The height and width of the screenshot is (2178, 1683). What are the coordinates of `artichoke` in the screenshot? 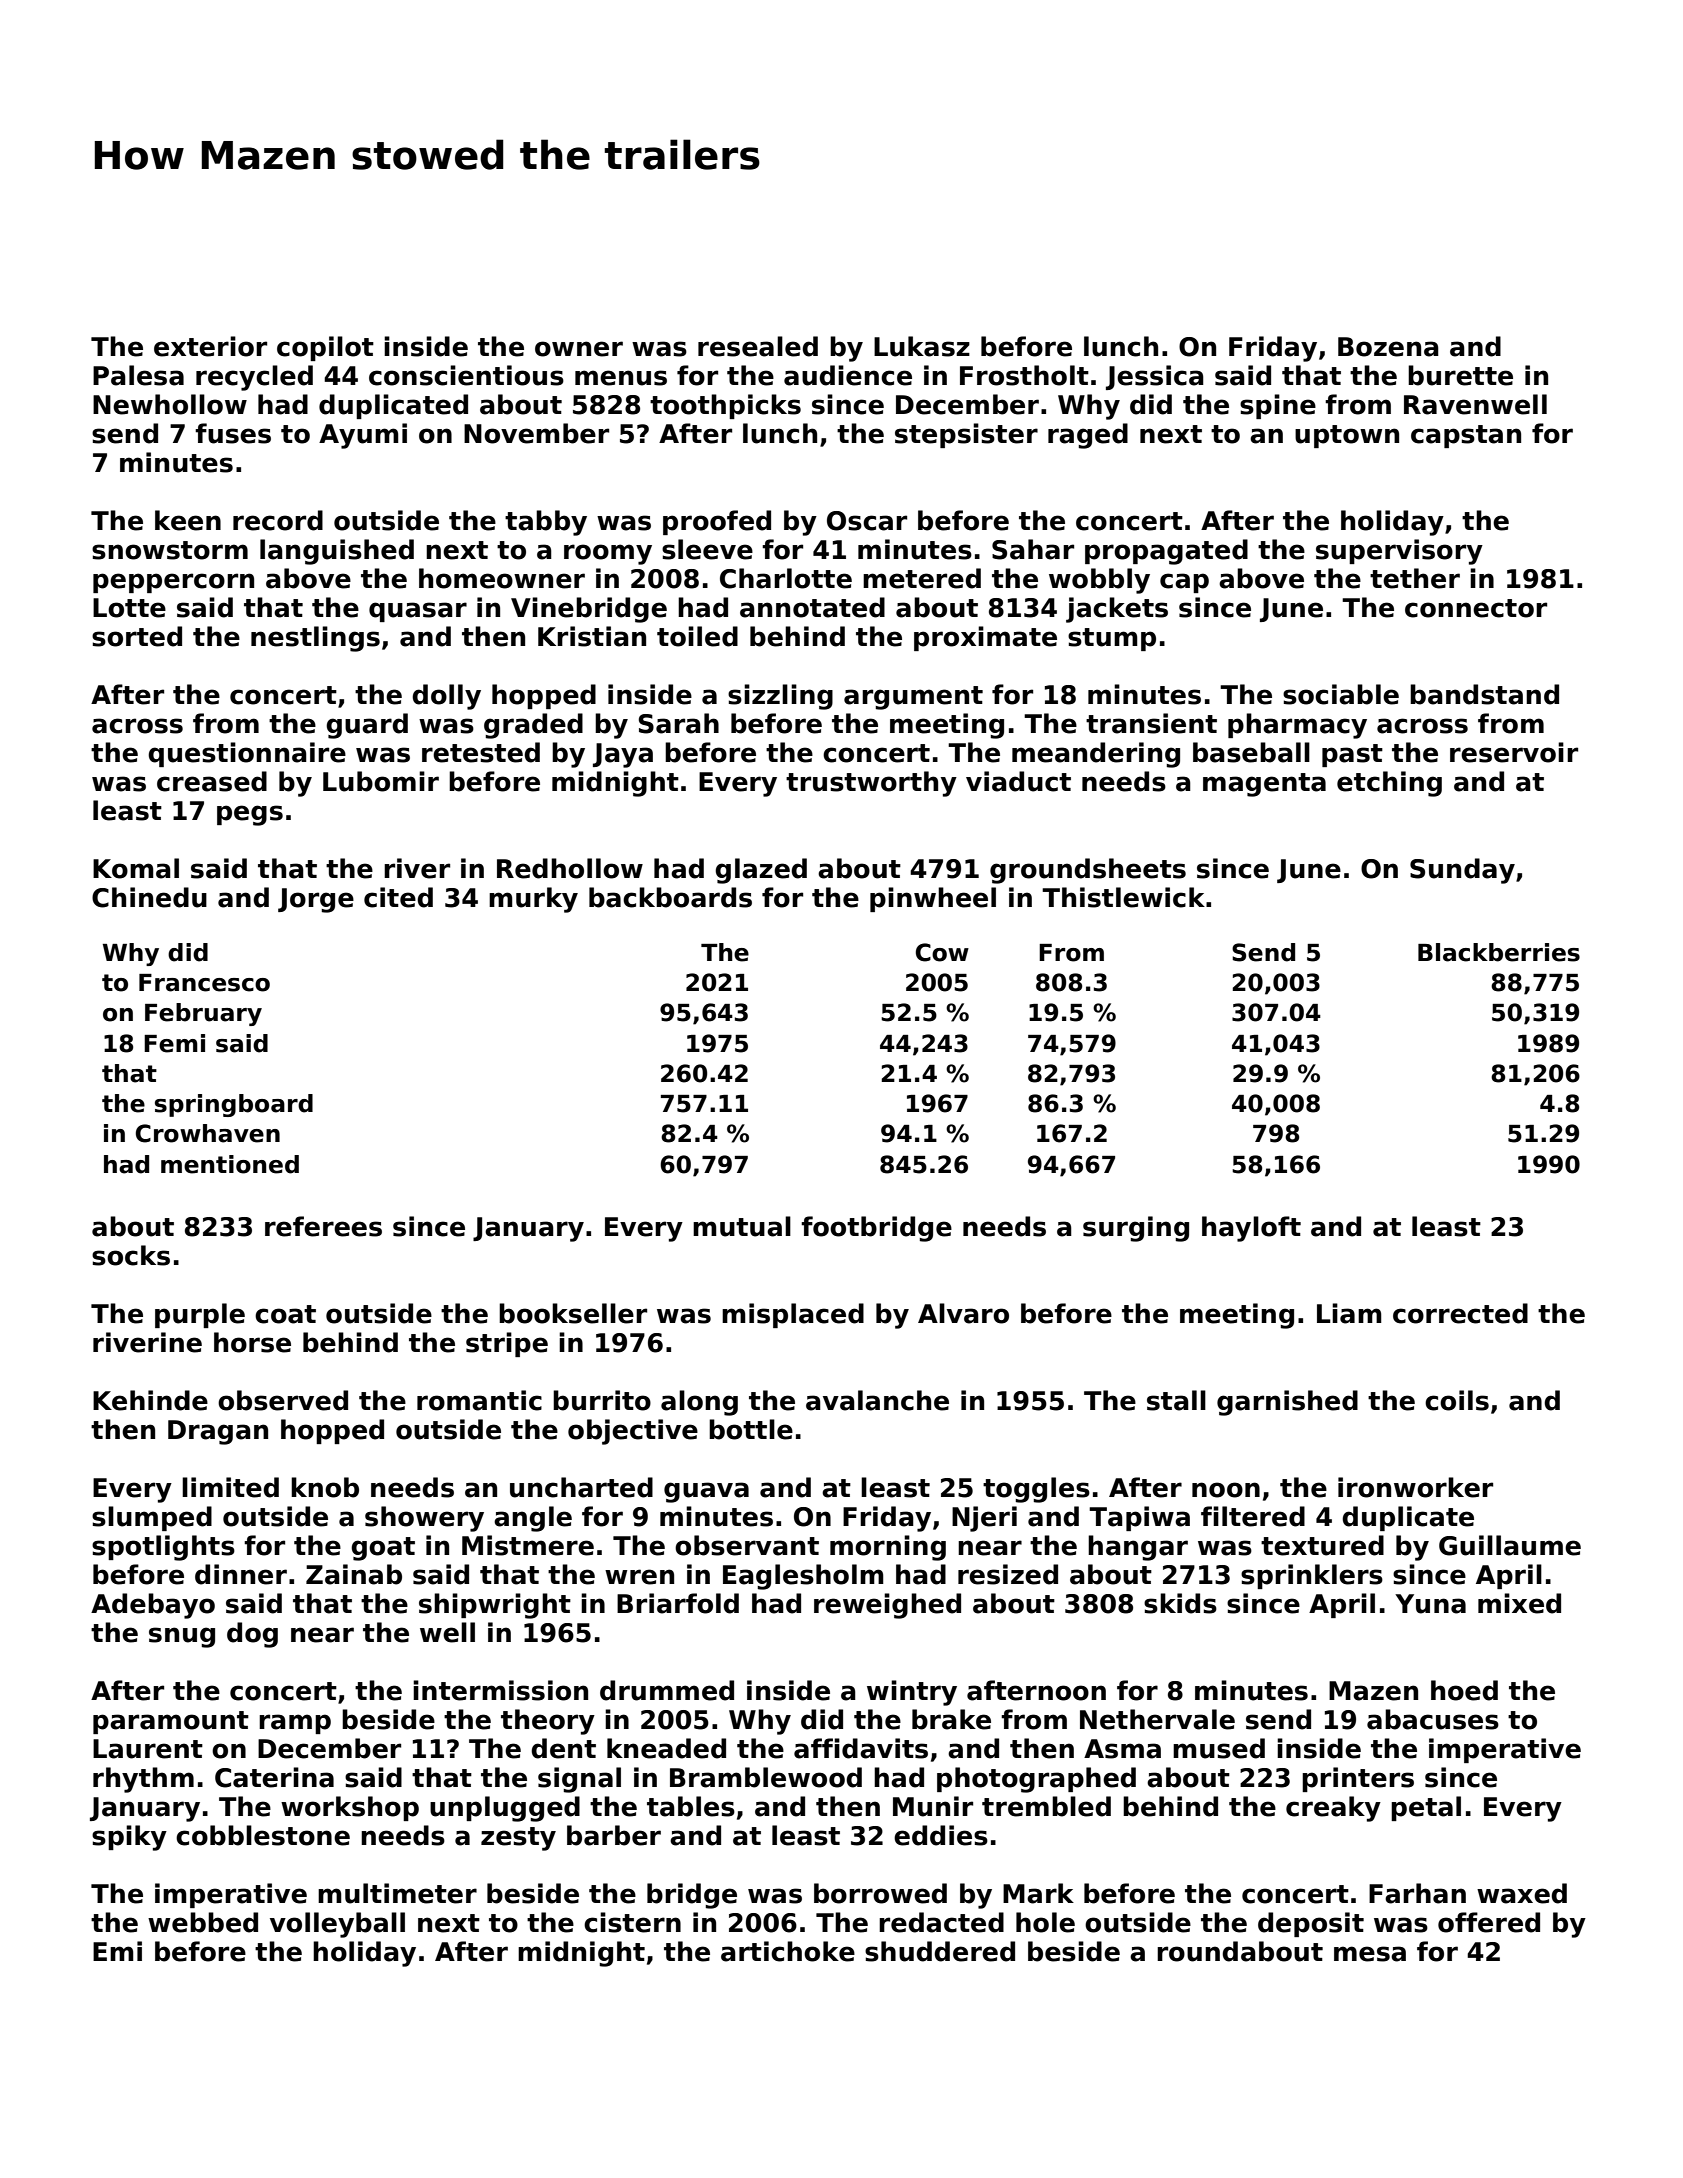 It's located at (788, 1951).
